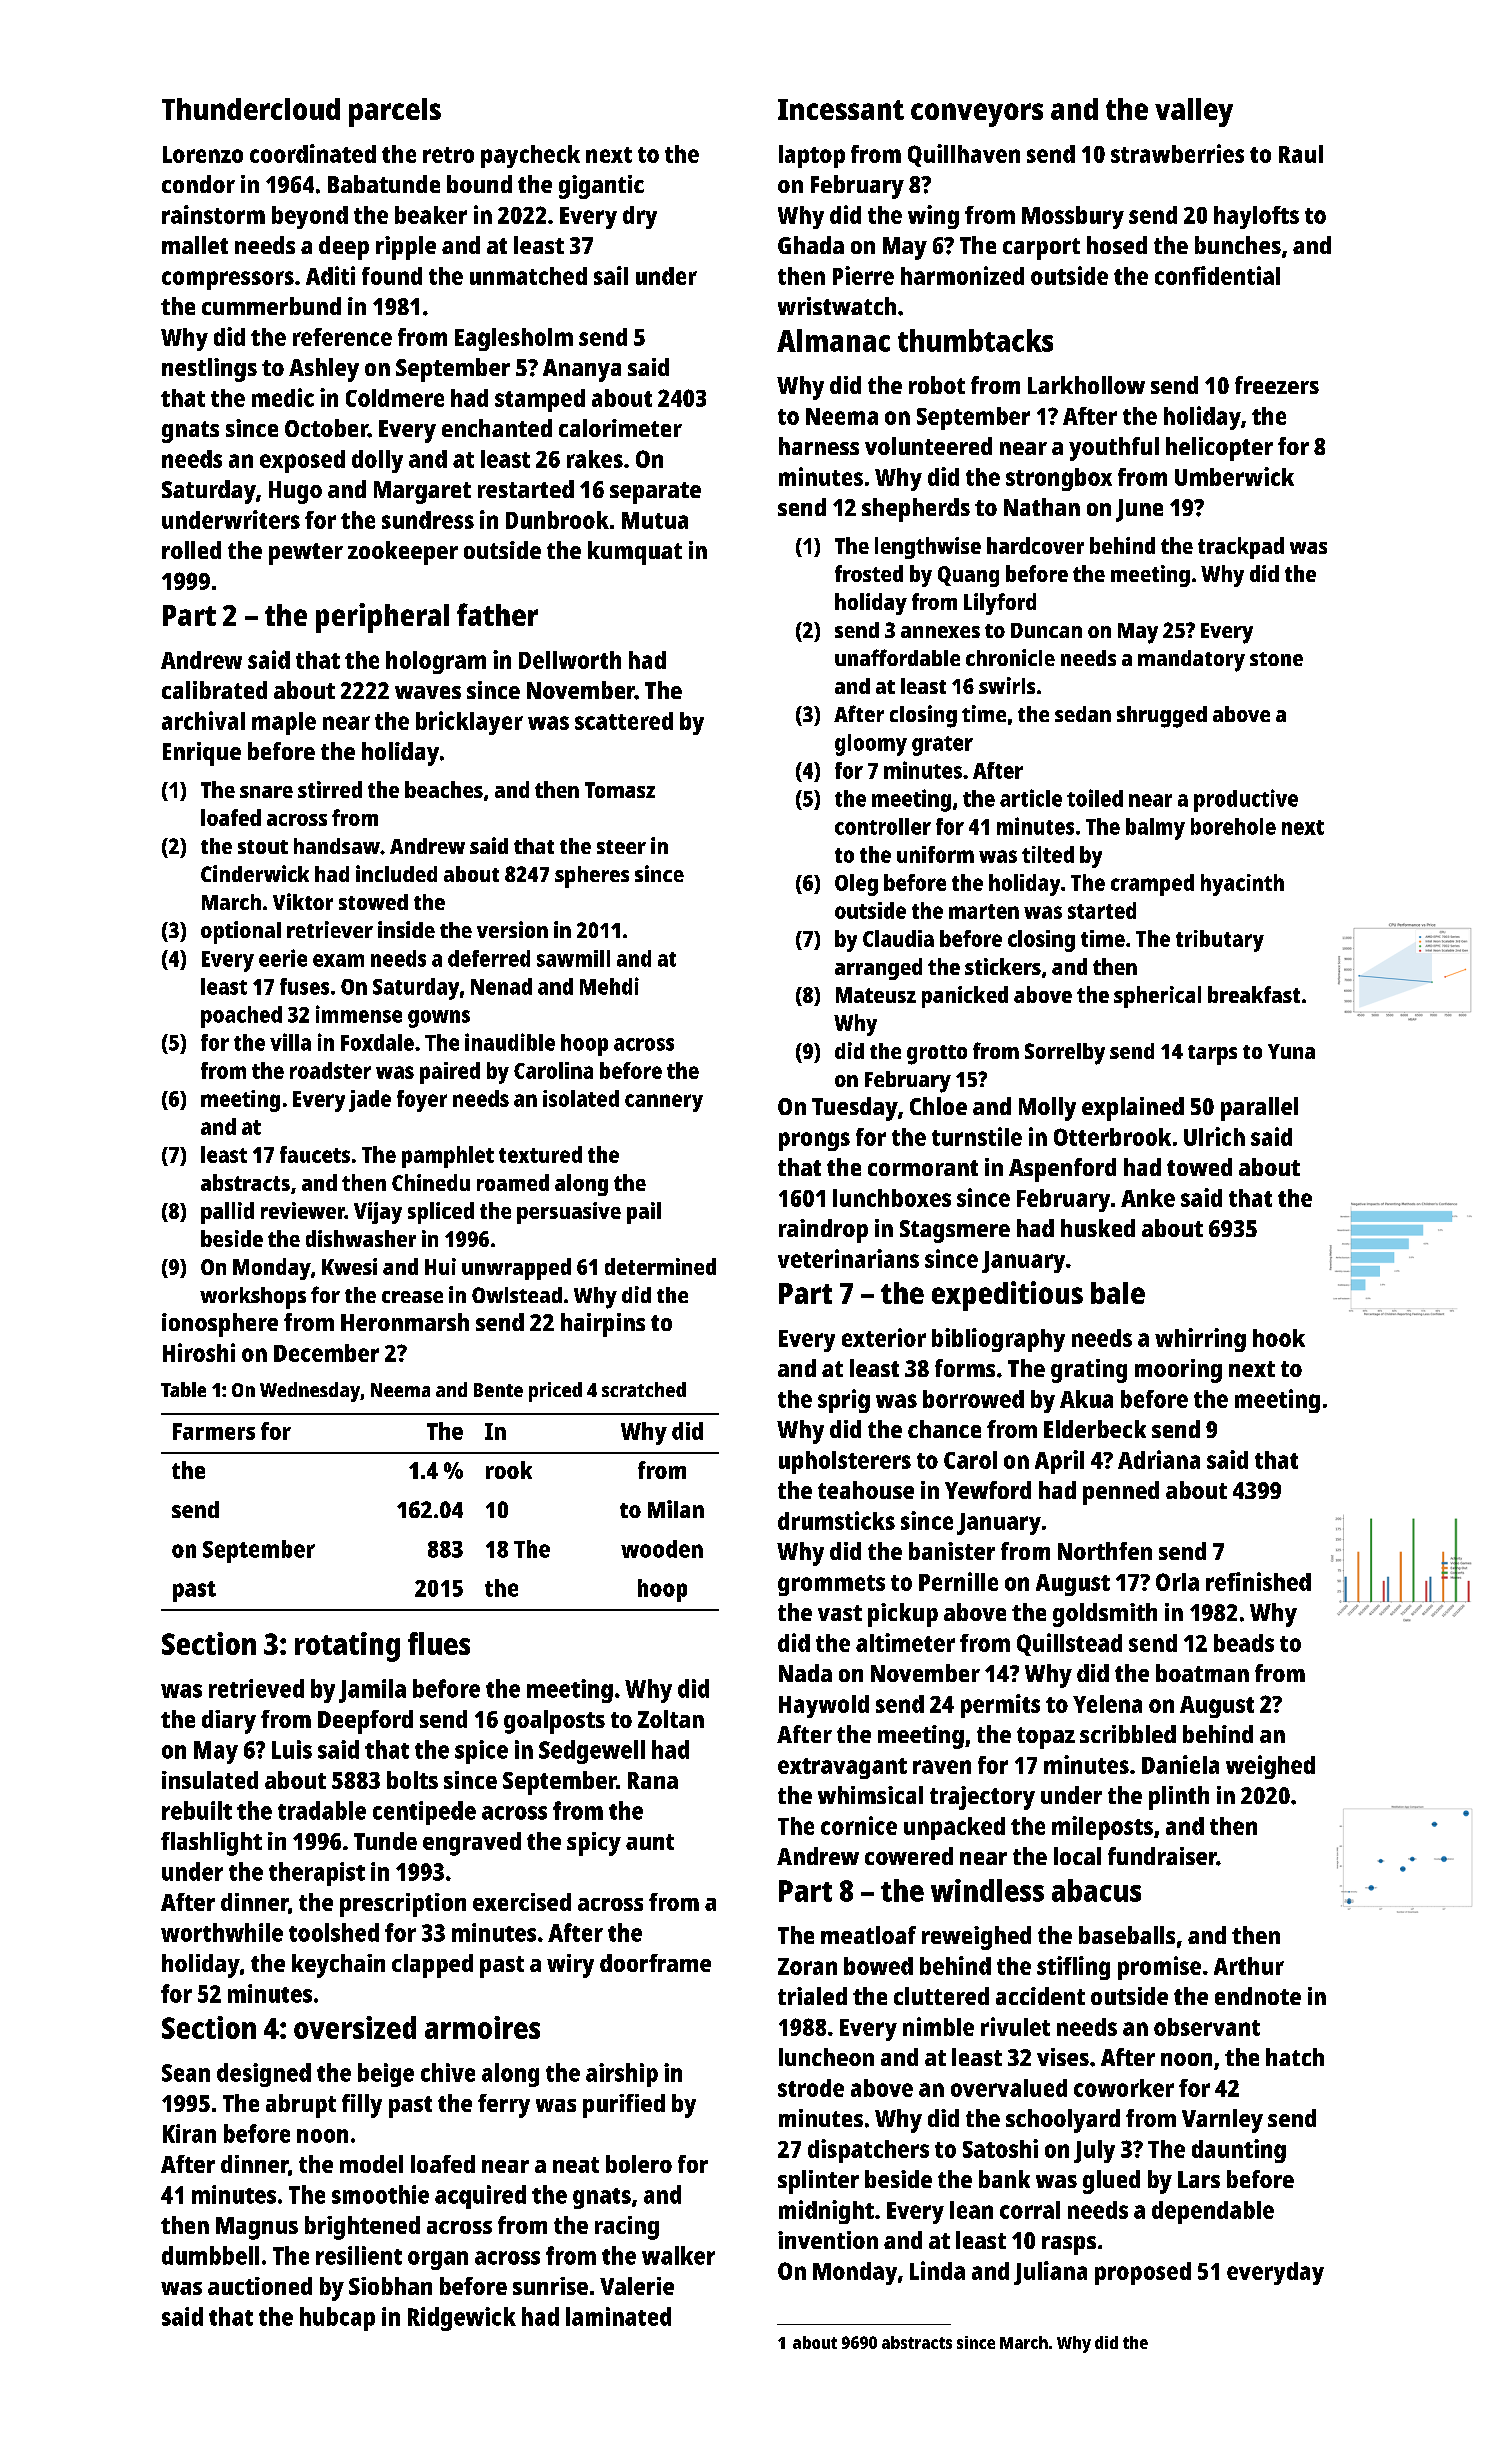  I want to click on prescription, so click(403, 1905).
